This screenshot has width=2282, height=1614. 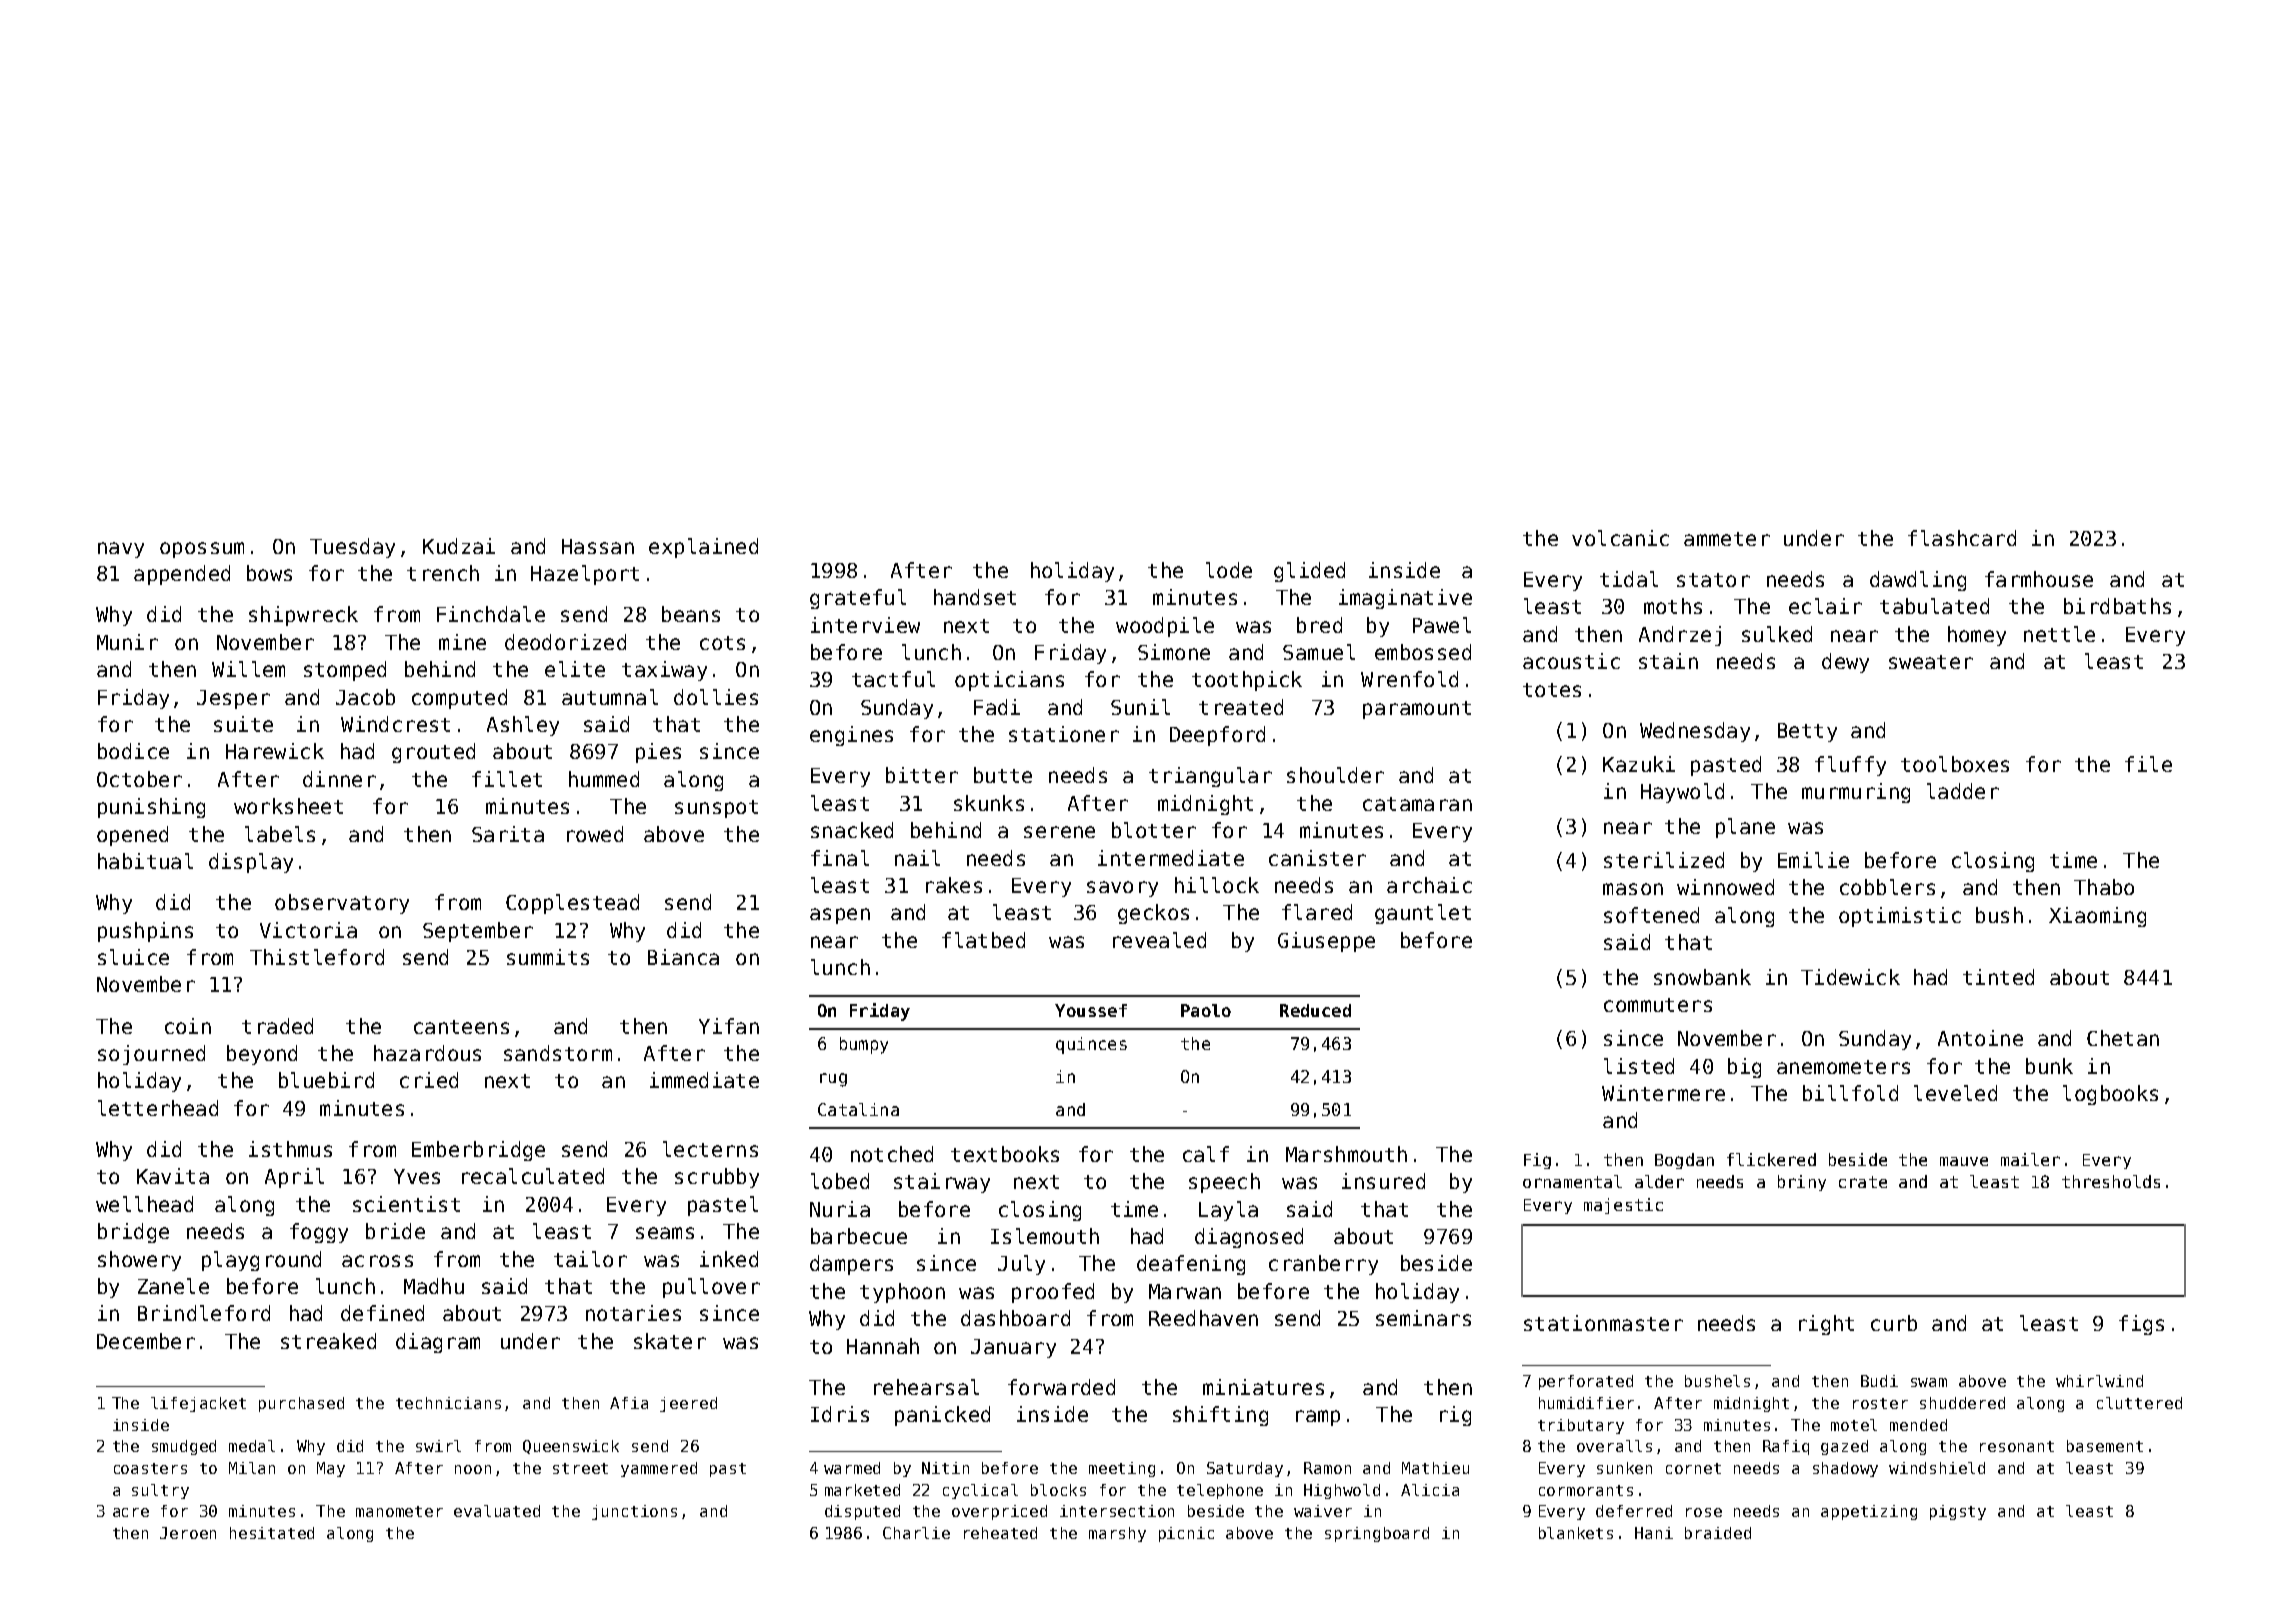 I want to click on Wednesday, so click(x=1695, y=732).
